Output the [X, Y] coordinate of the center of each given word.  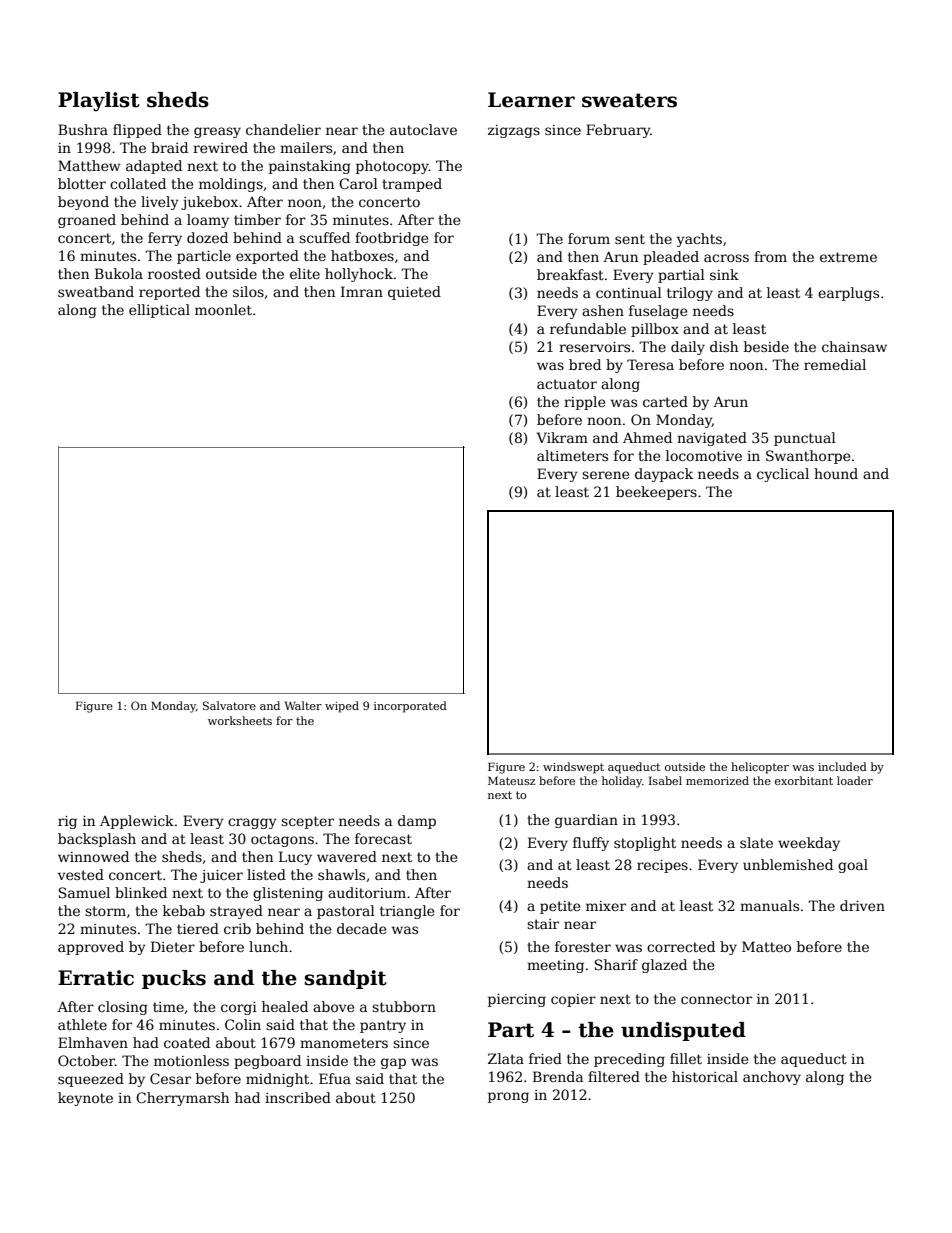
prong [508, 1097]
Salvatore [229, 705]
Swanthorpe [808, 457]
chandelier [283, 129]
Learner [531, 100]
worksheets [240, 720]
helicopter [760, 768]
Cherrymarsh [182, 1099]
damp [417, 822]
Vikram [562, 437]
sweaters [629, 100]
